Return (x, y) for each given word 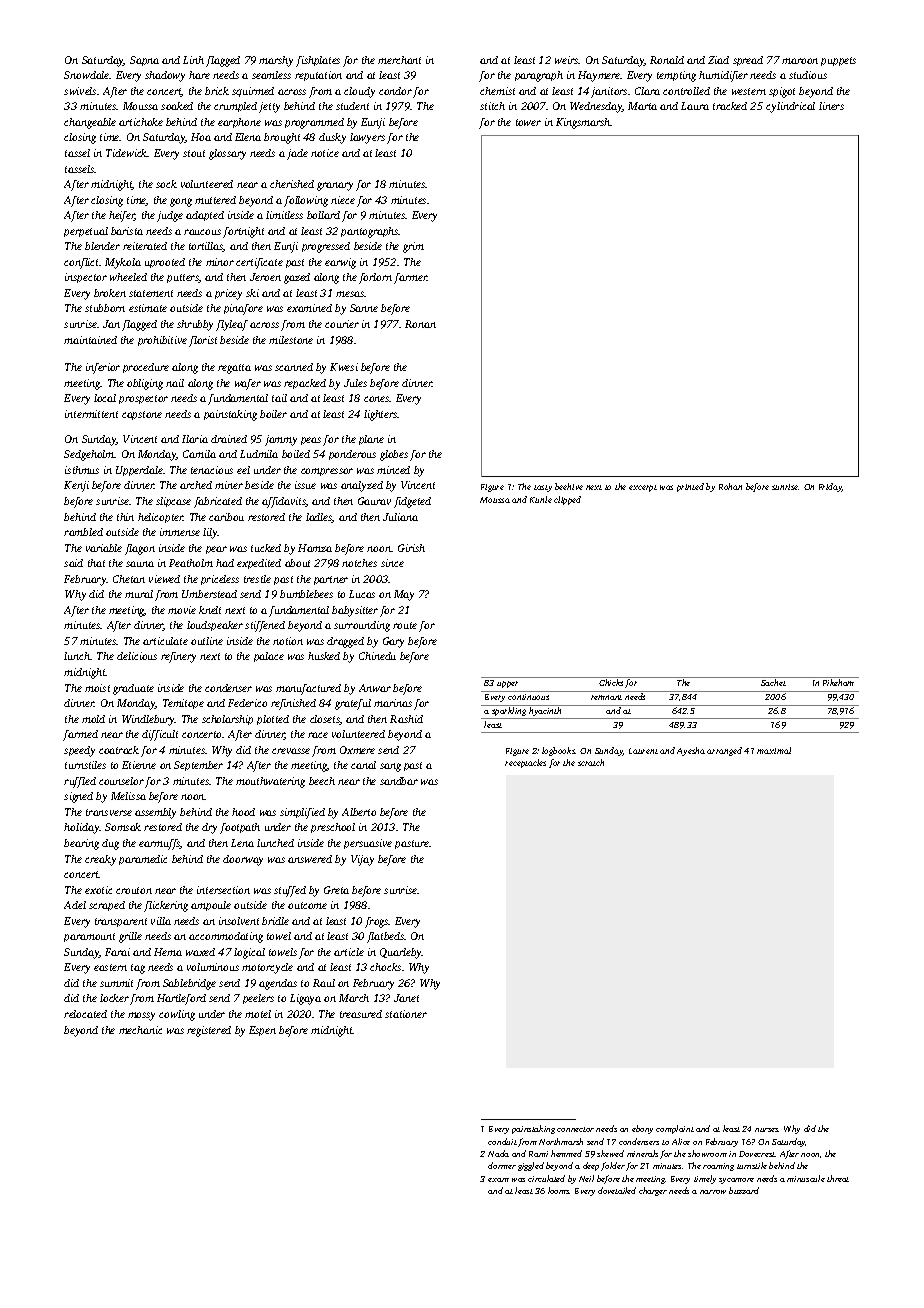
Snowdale (87, 75)
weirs (567, 60)
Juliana (400, 517)
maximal (774, 750)
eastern (110, 967)
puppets (838, 61)
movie (182, 610)
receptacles (525, 763)
